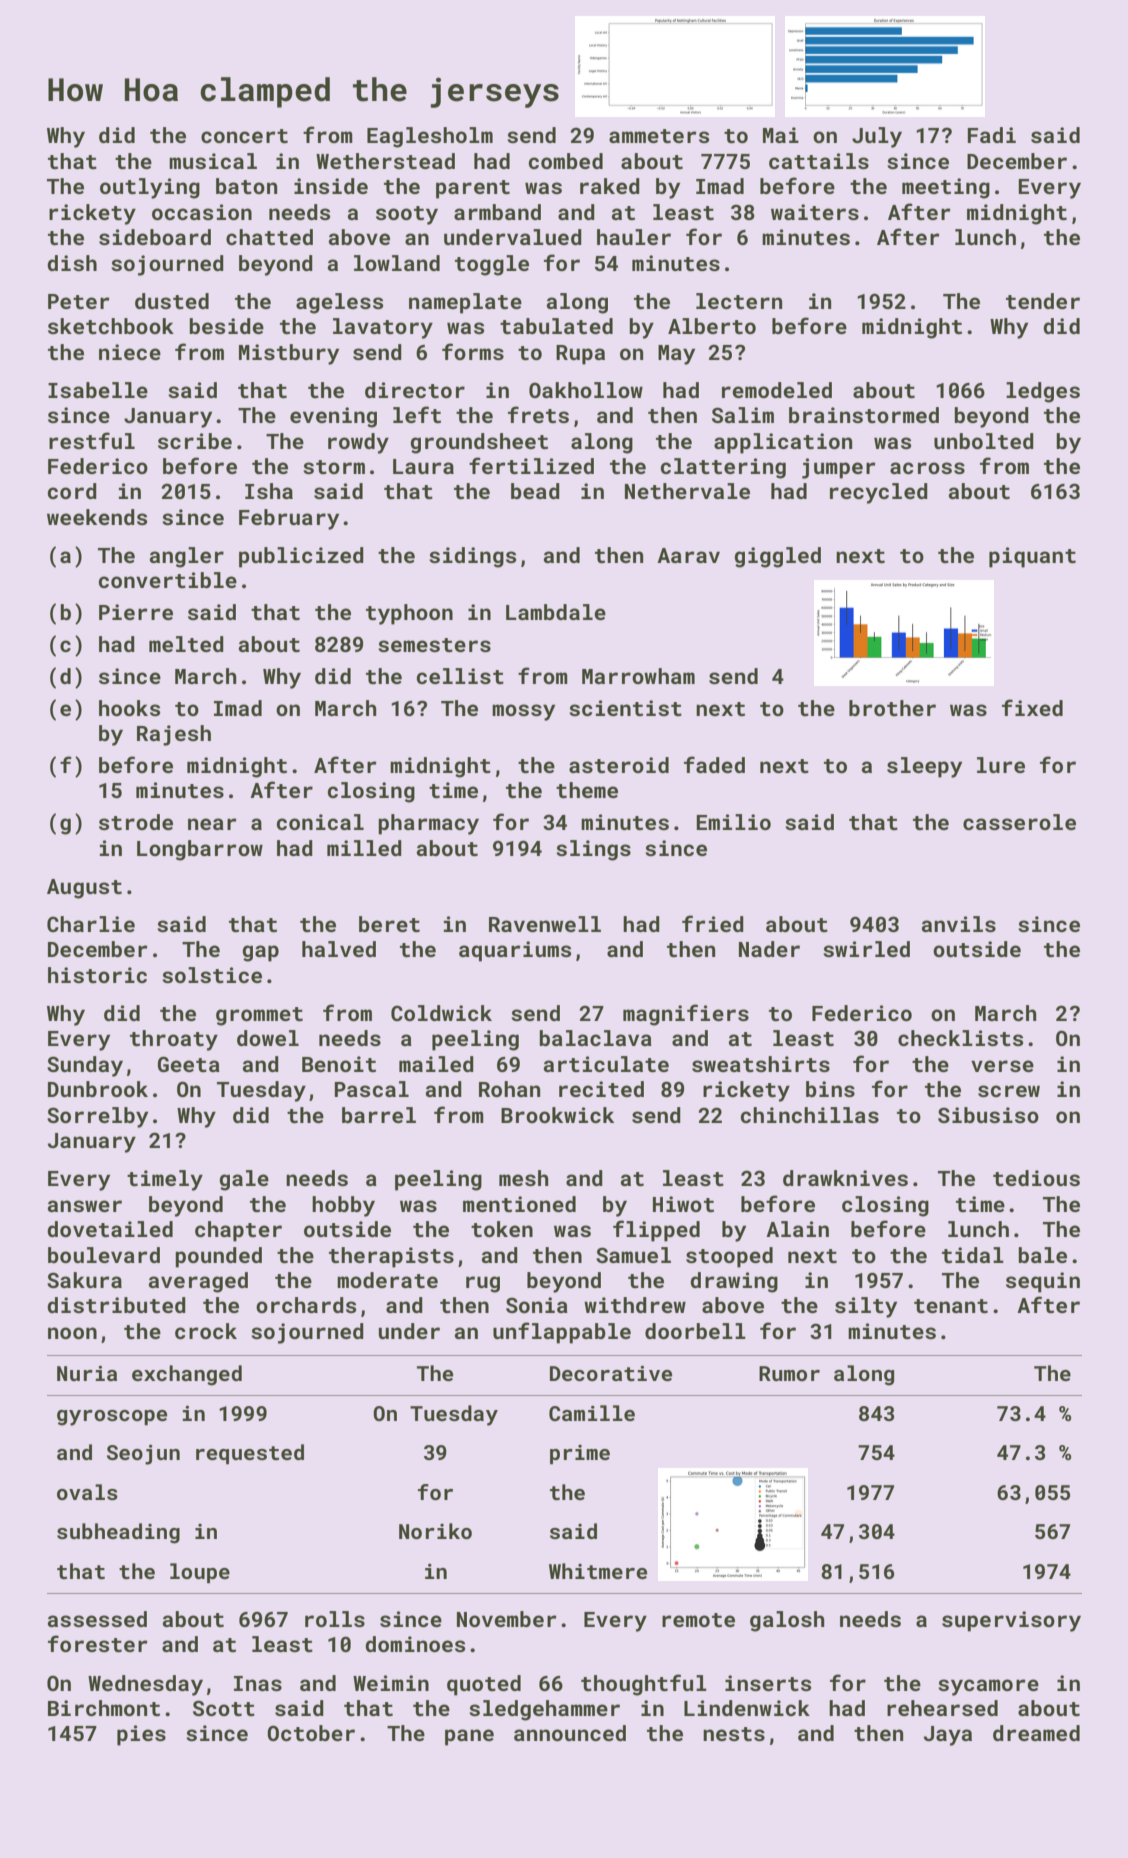 This page has width=1128, height=1858. What do you see at coordinates (1043, 301) in the page?
I see `tender` at bounding box center [1043, 301].
